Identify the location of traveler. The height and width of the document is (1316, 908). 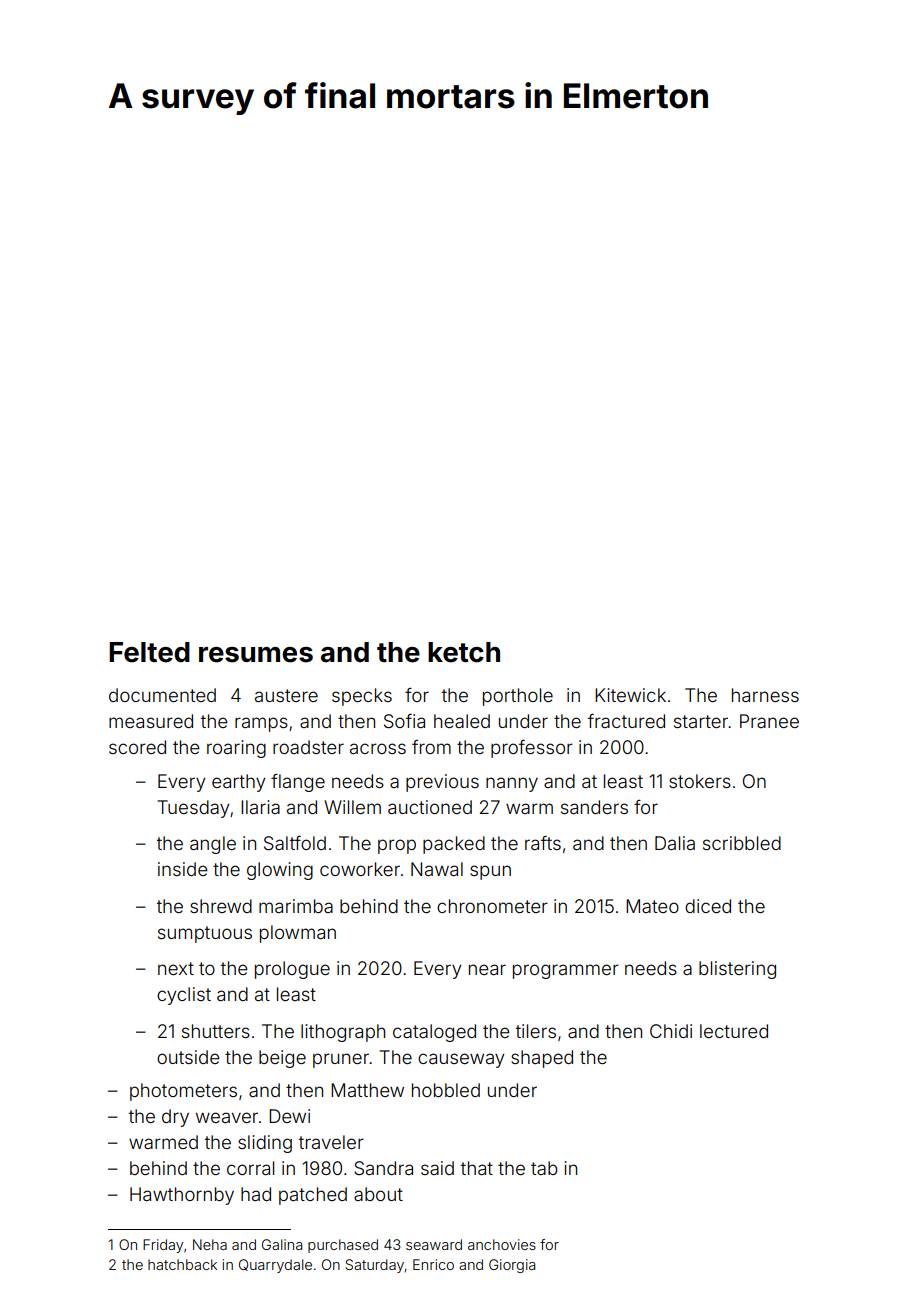
(331, 1142).
